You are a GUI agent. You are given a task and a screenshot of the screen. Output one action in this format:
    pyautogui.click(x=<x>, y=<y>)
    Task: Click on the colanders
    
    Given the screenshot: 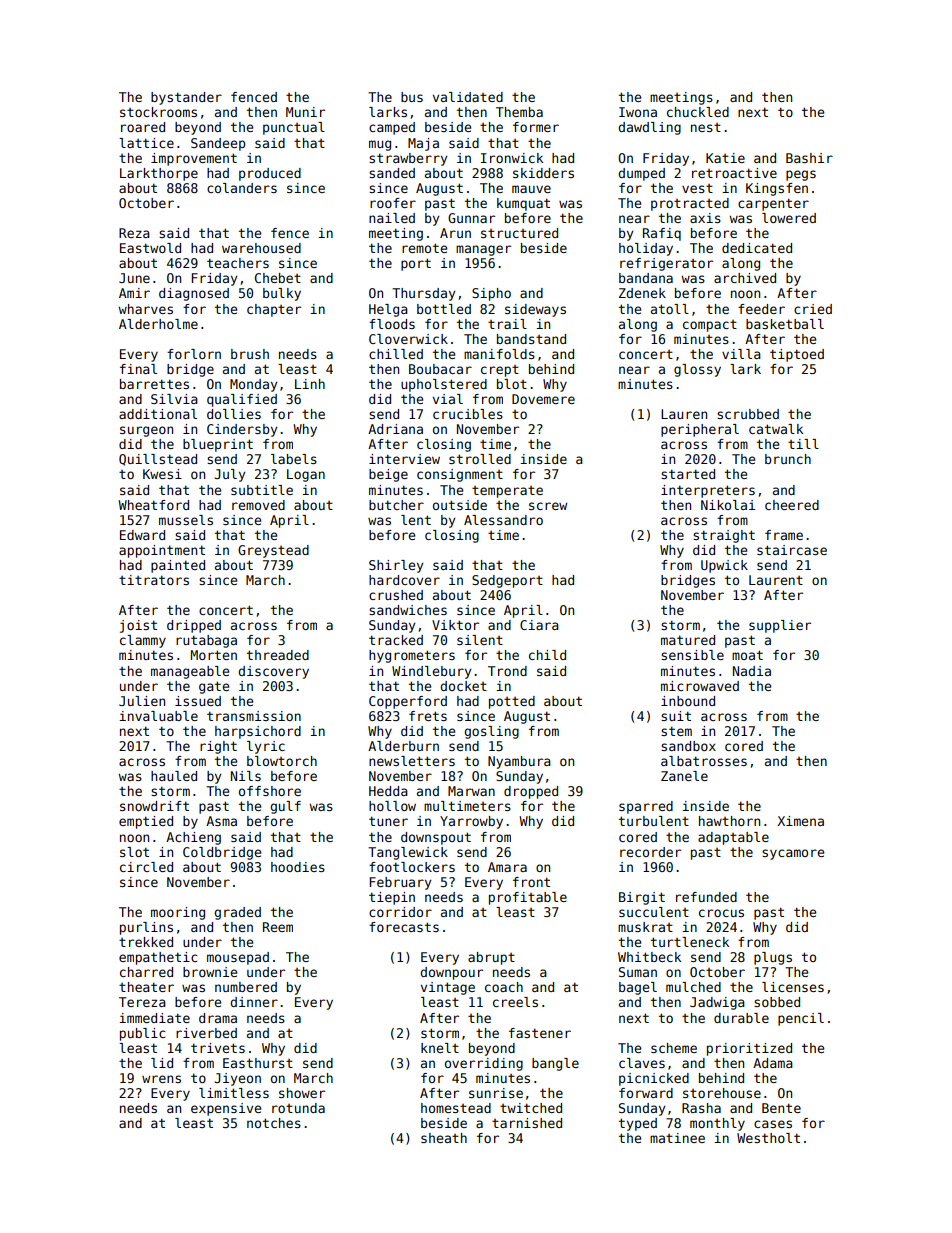 What is the action you would take?
    pyautogui.click(x=242, y=188)
